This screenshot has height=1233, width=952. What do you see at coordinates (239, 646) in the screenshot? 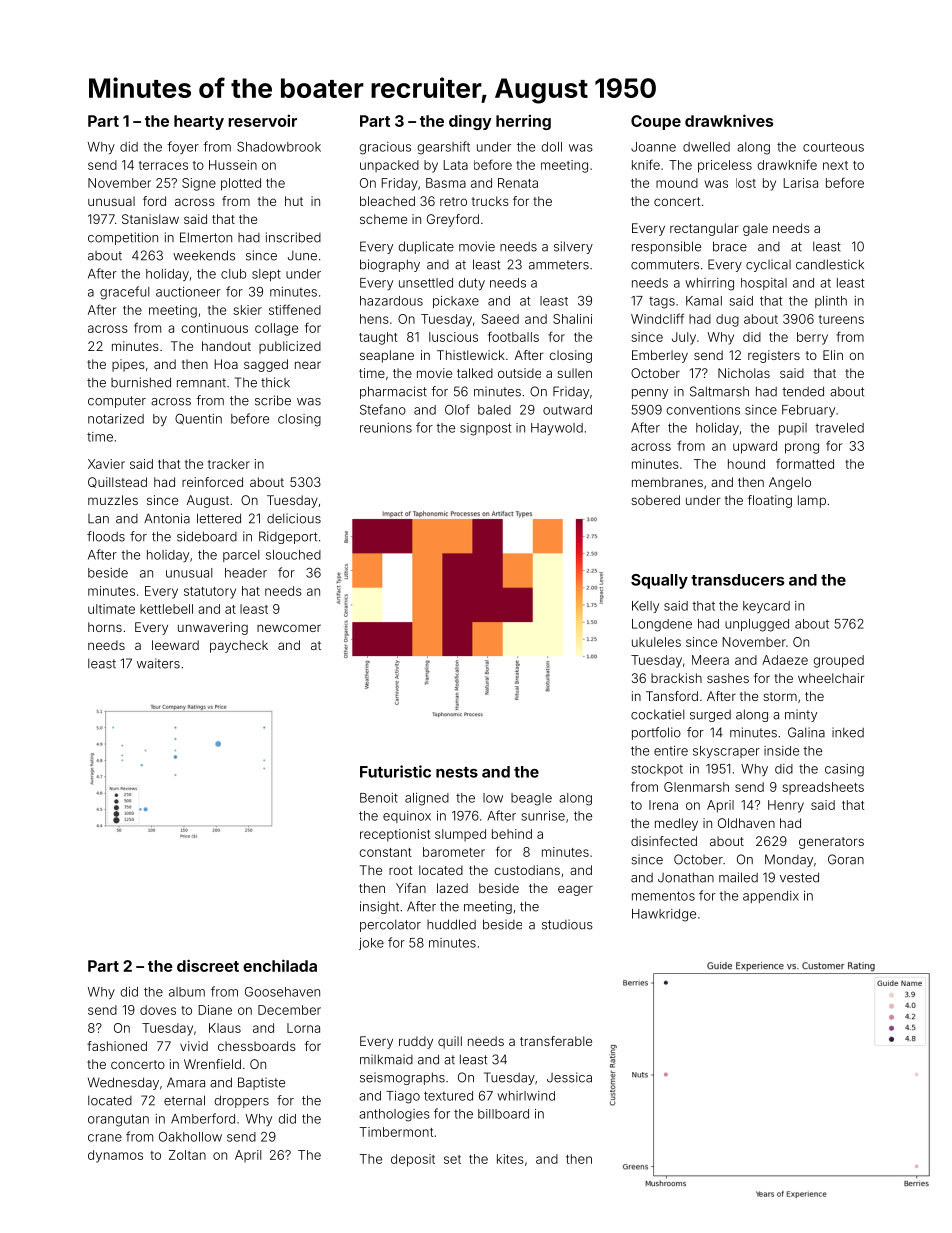
I see `paycheck` at bounding box center [239, 646].
